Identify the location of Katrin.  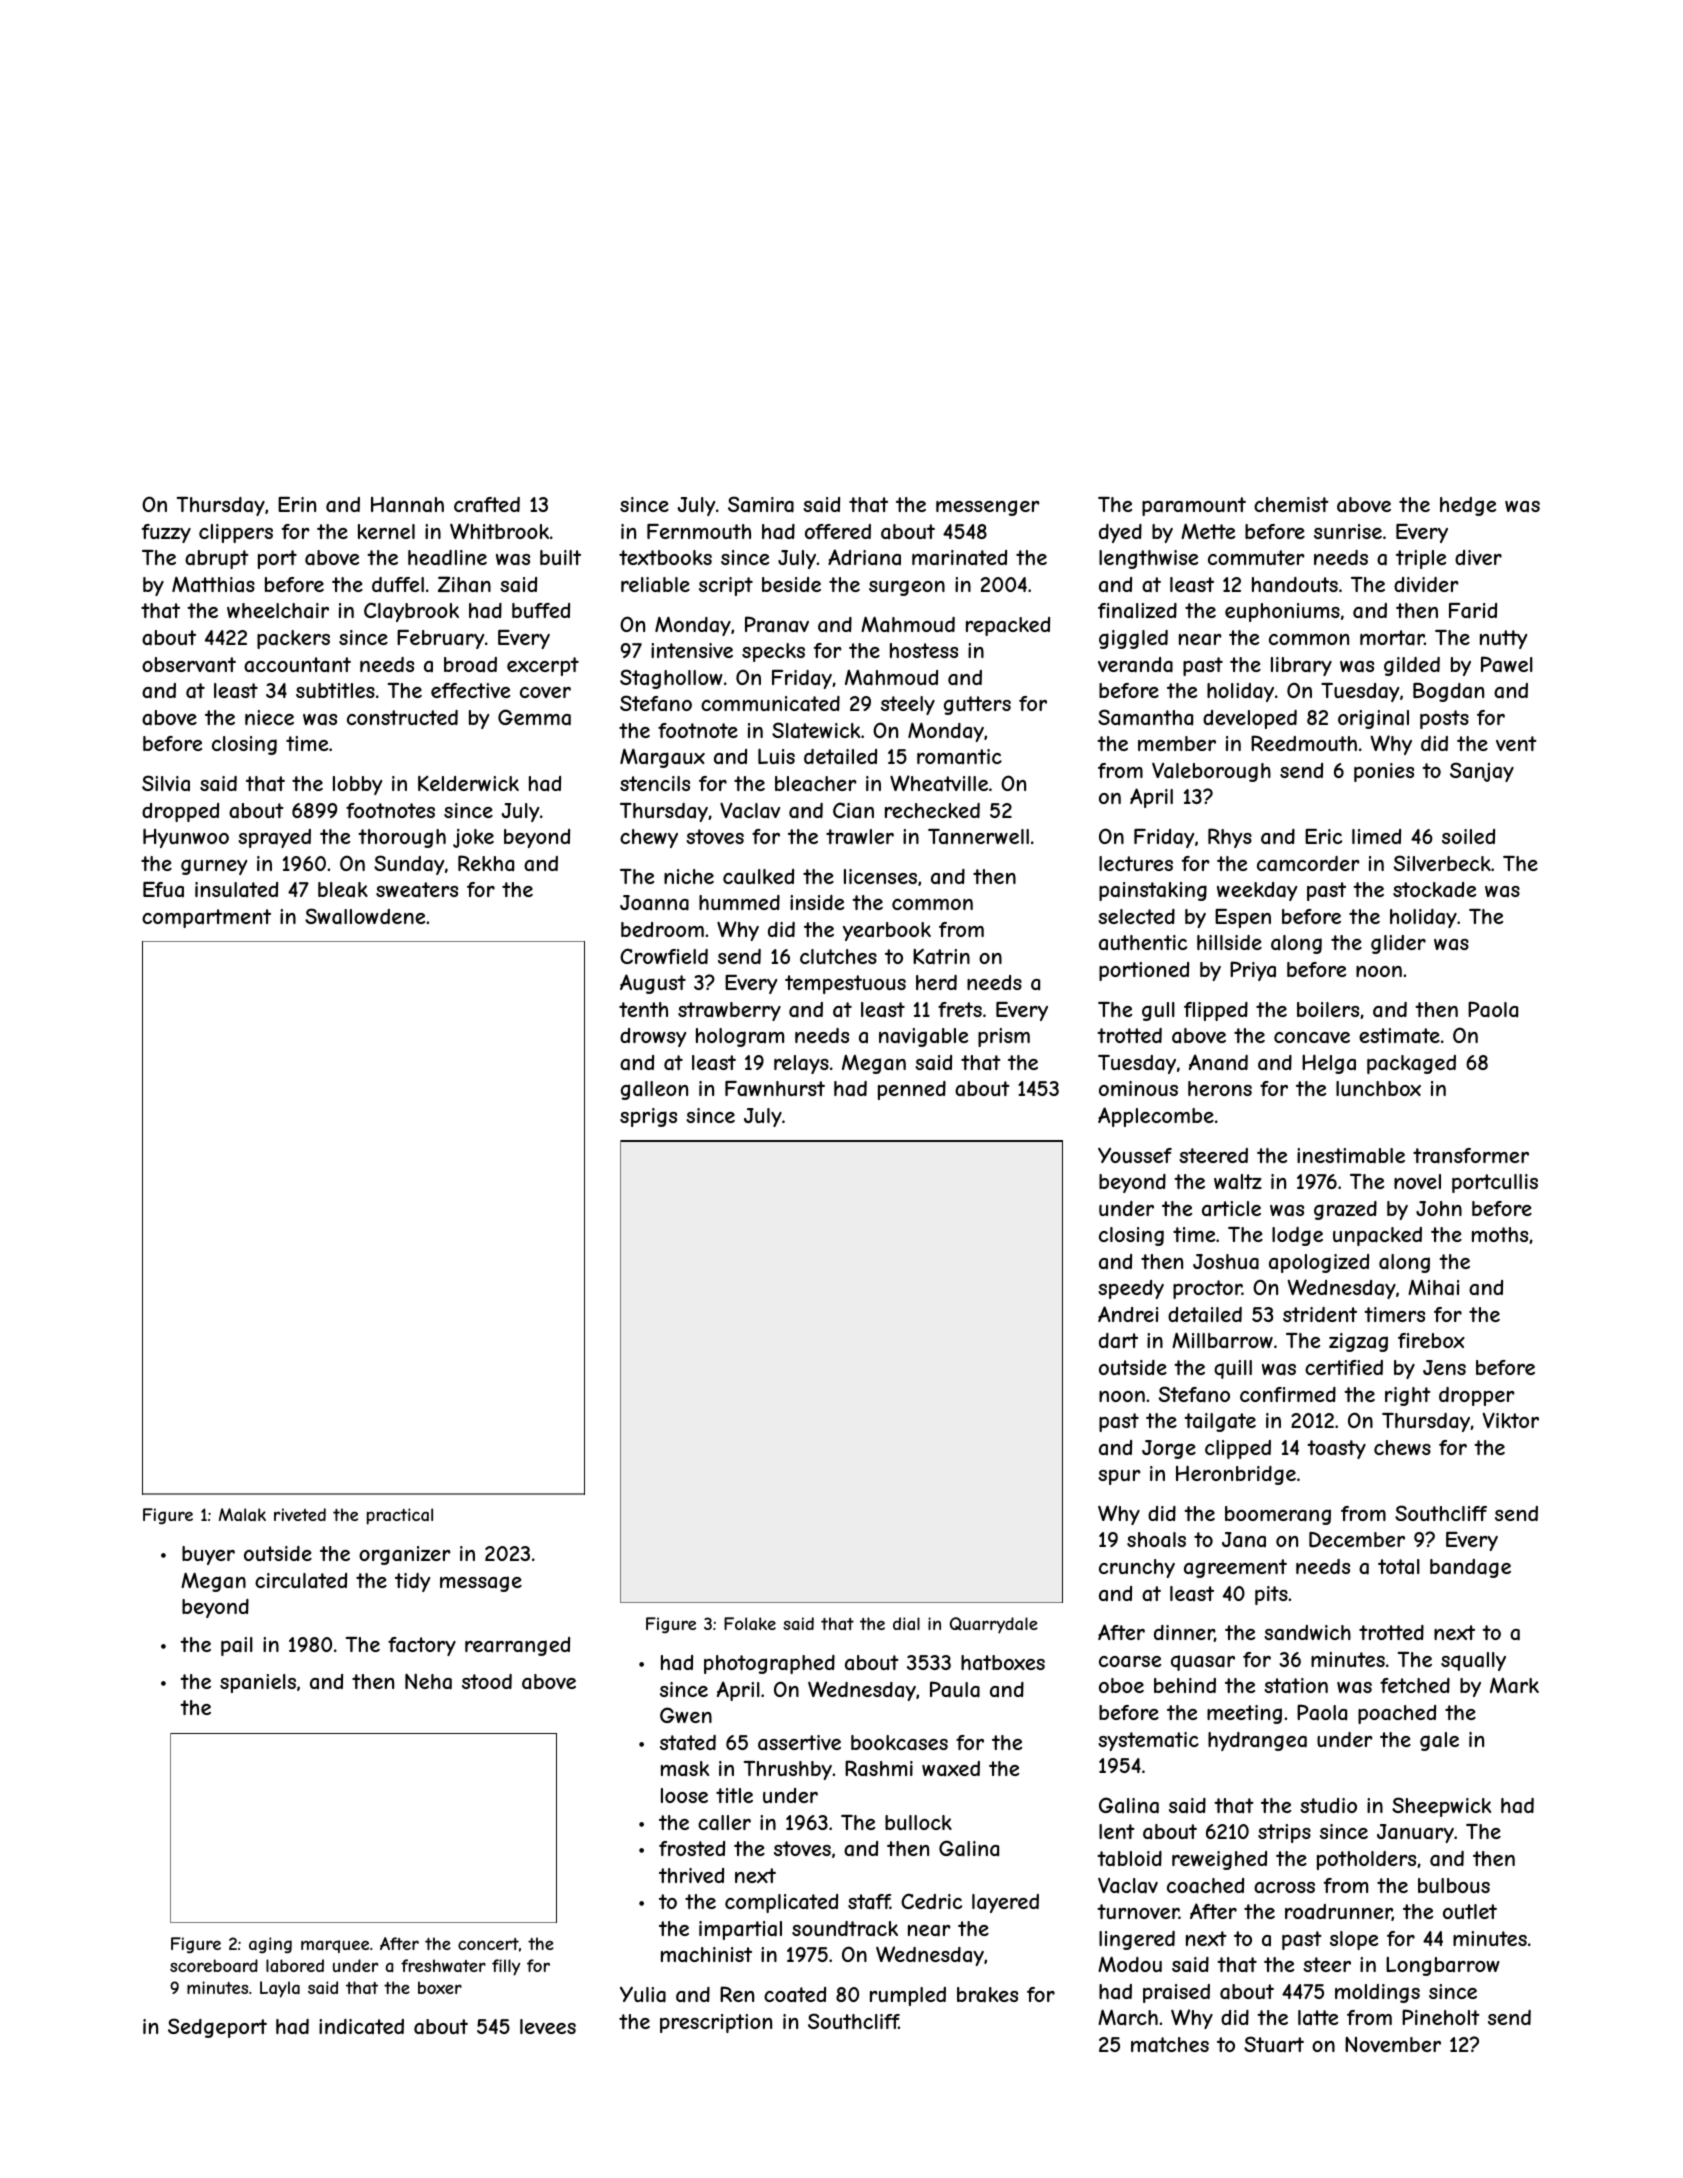
(941, 957).
